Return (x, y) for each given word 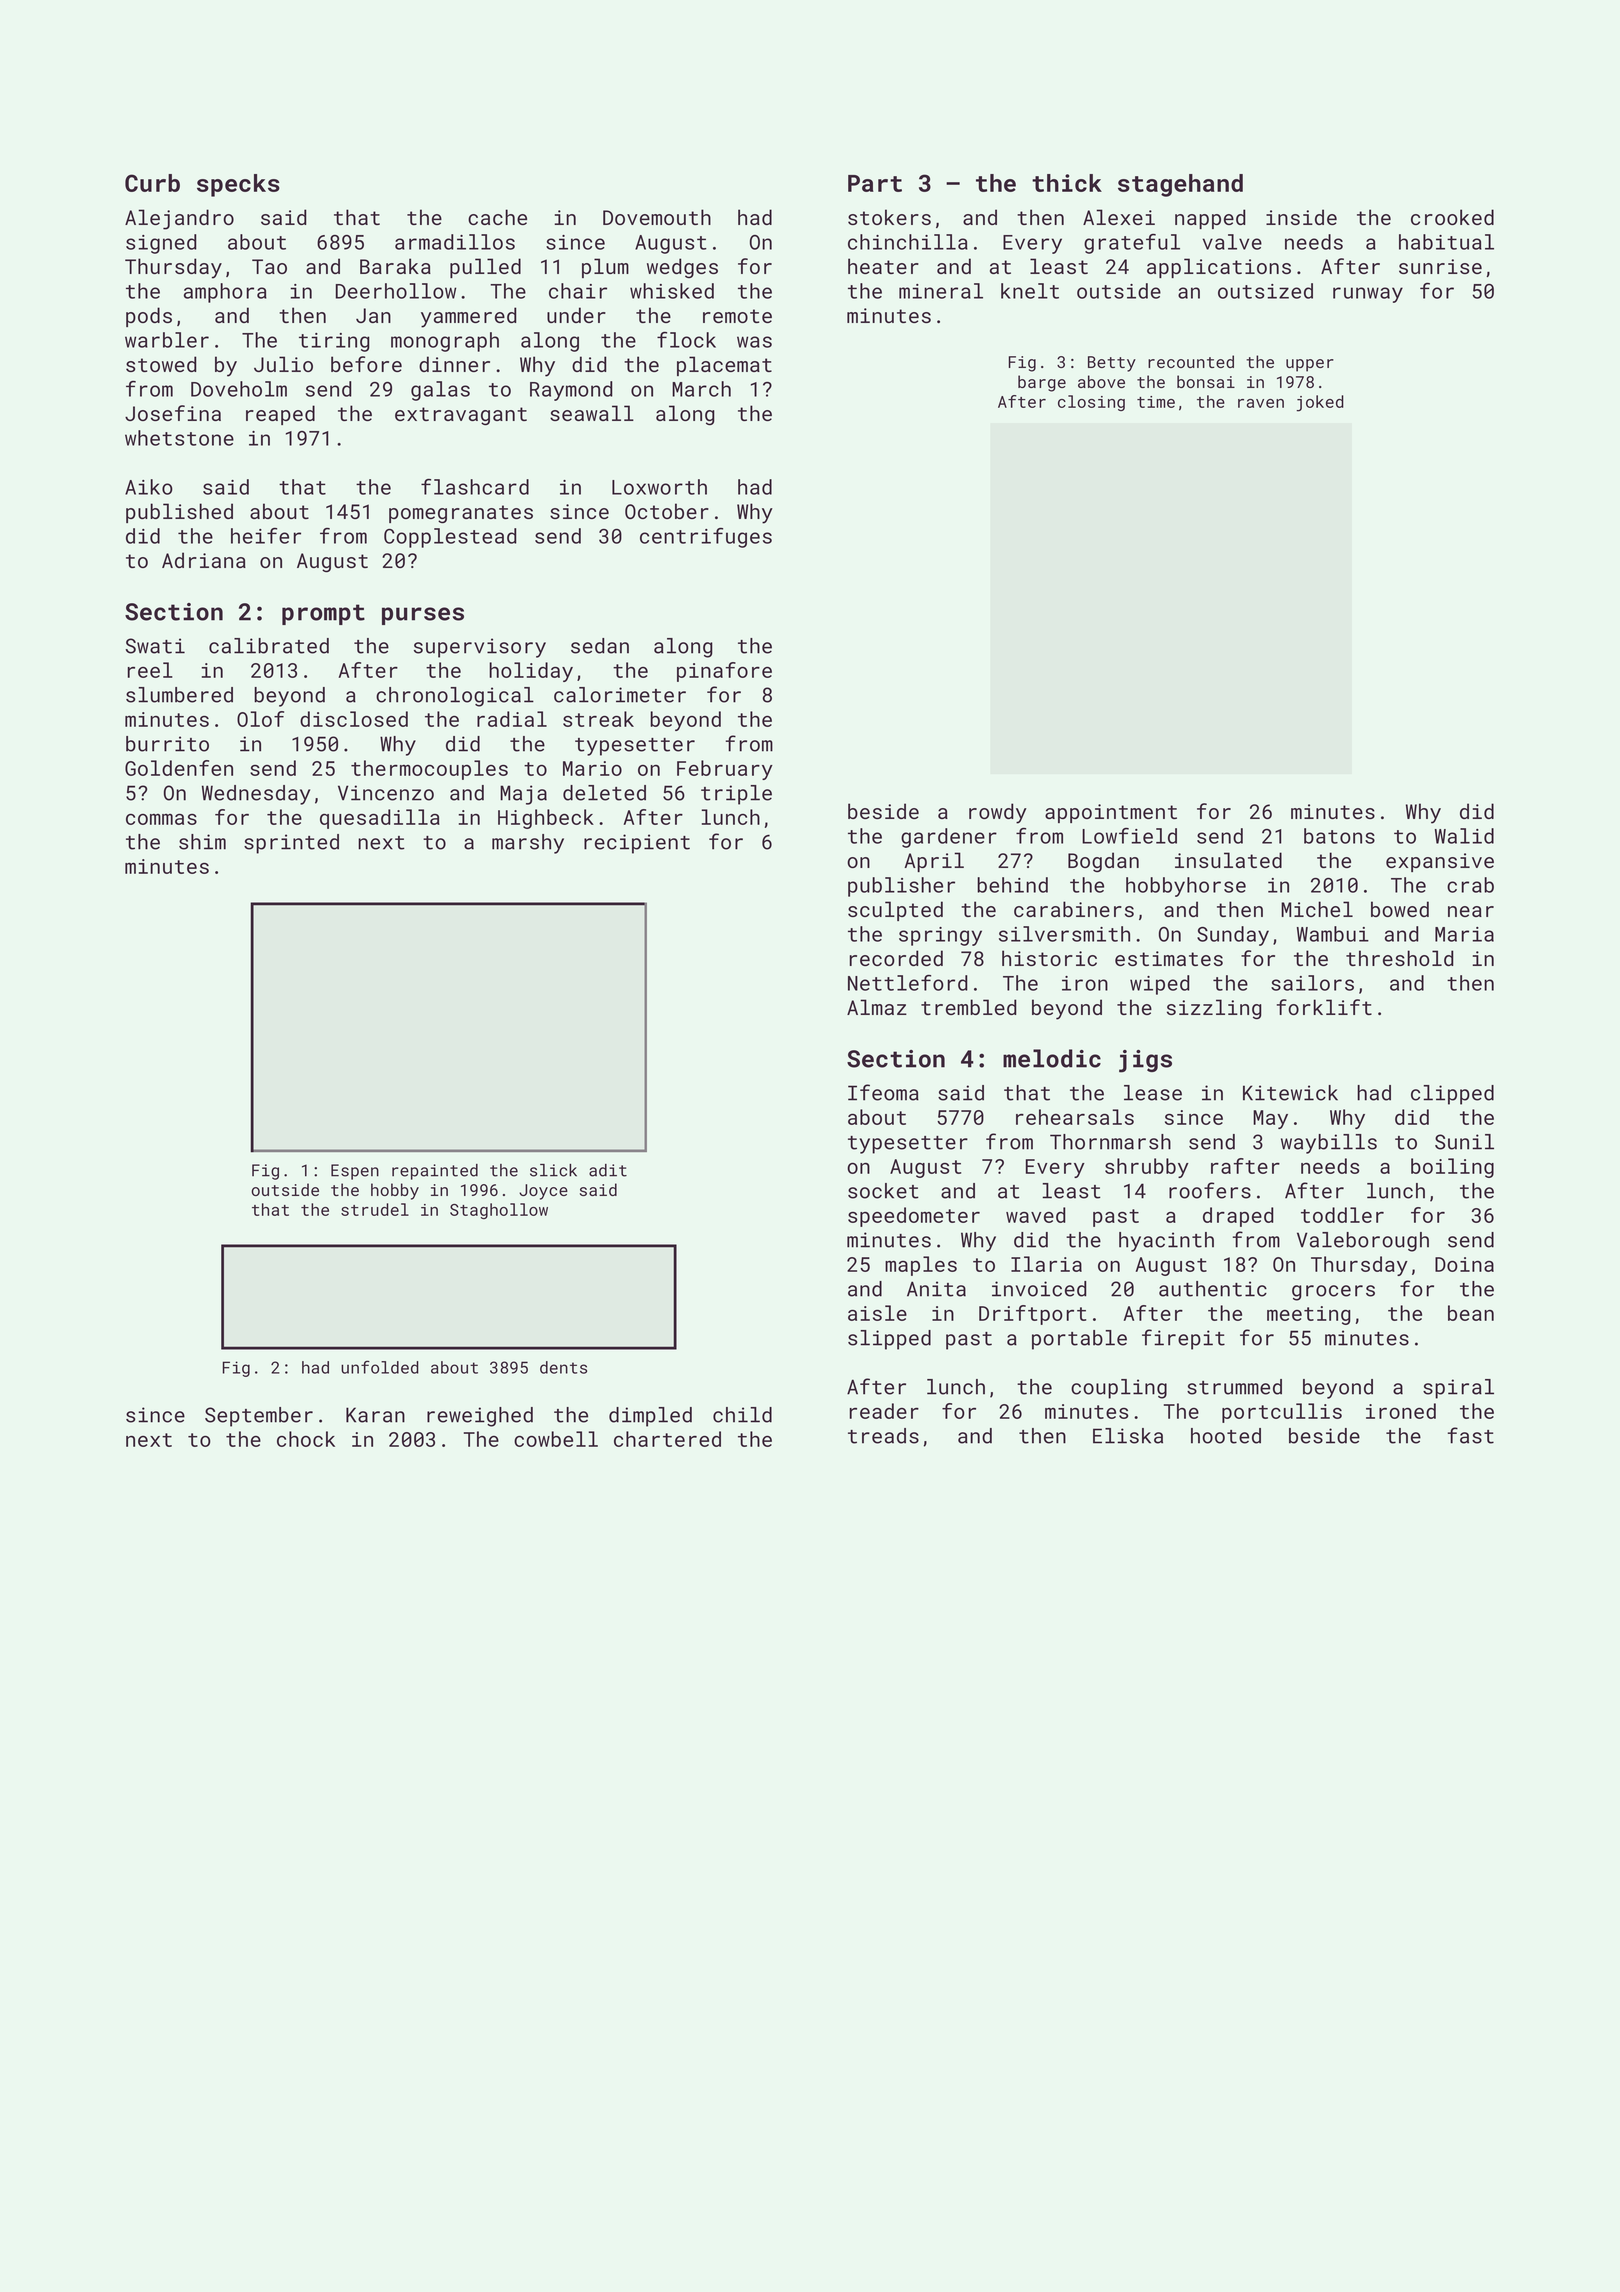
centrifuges (706, 538)
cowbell (556, 1439)
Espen (355, 1172)
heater (883, 266)
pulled (485, 268)
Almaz (877, 1007)
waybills (1329, 1144)
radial (512, 719)
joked (1320, 403)
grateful (1132, 244)
